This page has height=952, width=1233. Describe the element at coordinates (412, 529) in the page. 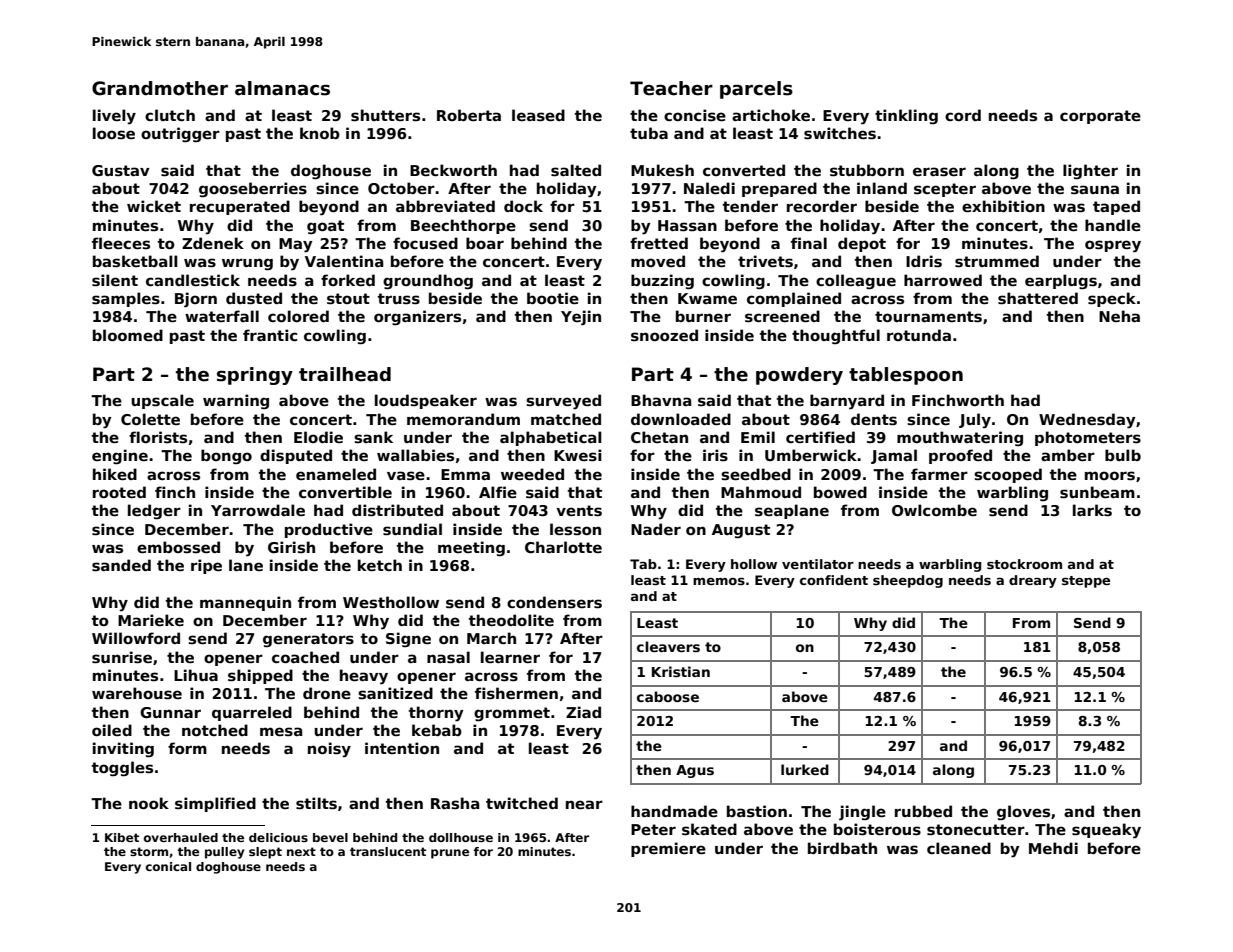

I see `sundial` at that location.
